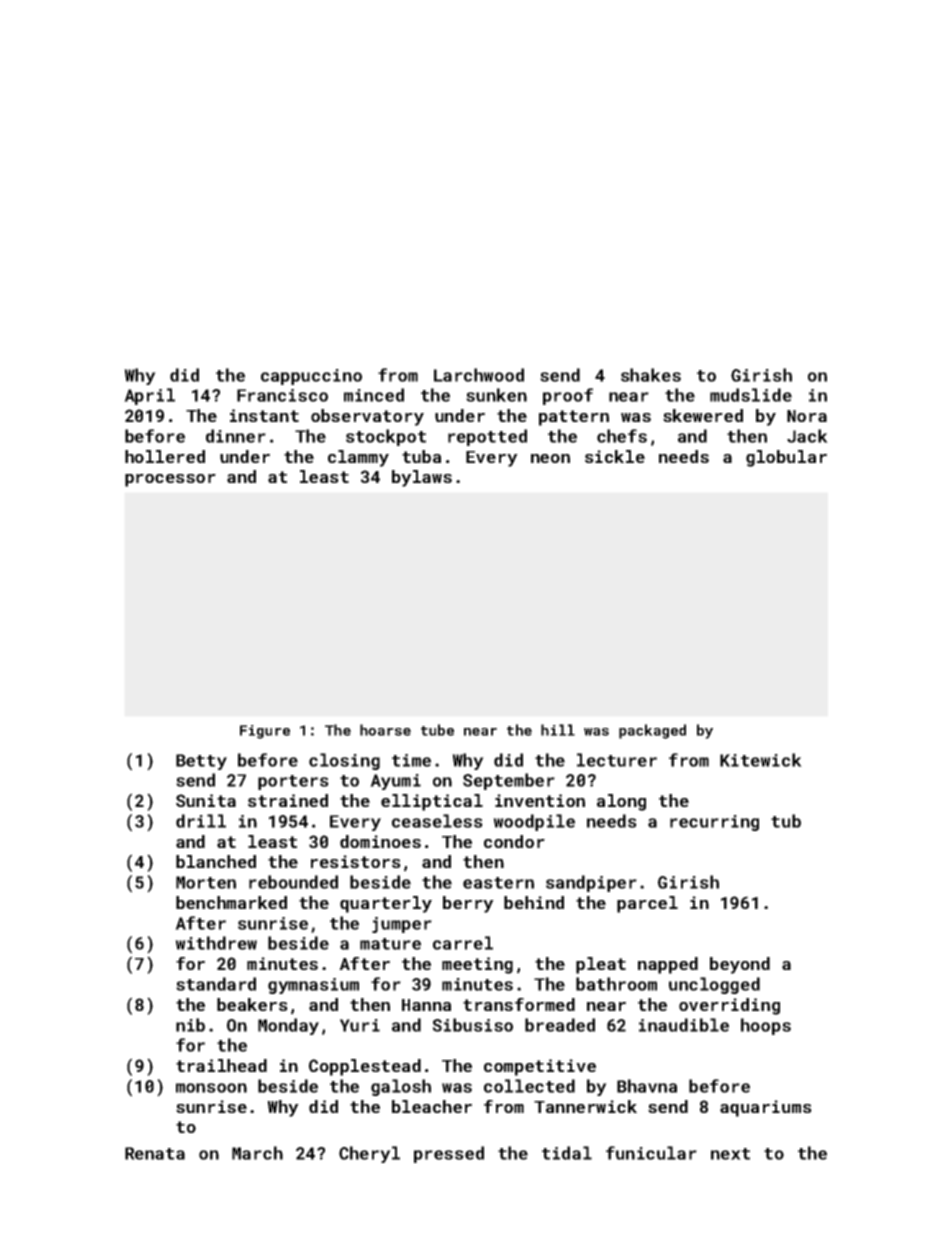  Describe the element at coordinates (477, 965) in the document. I see `meeting` at that location.
